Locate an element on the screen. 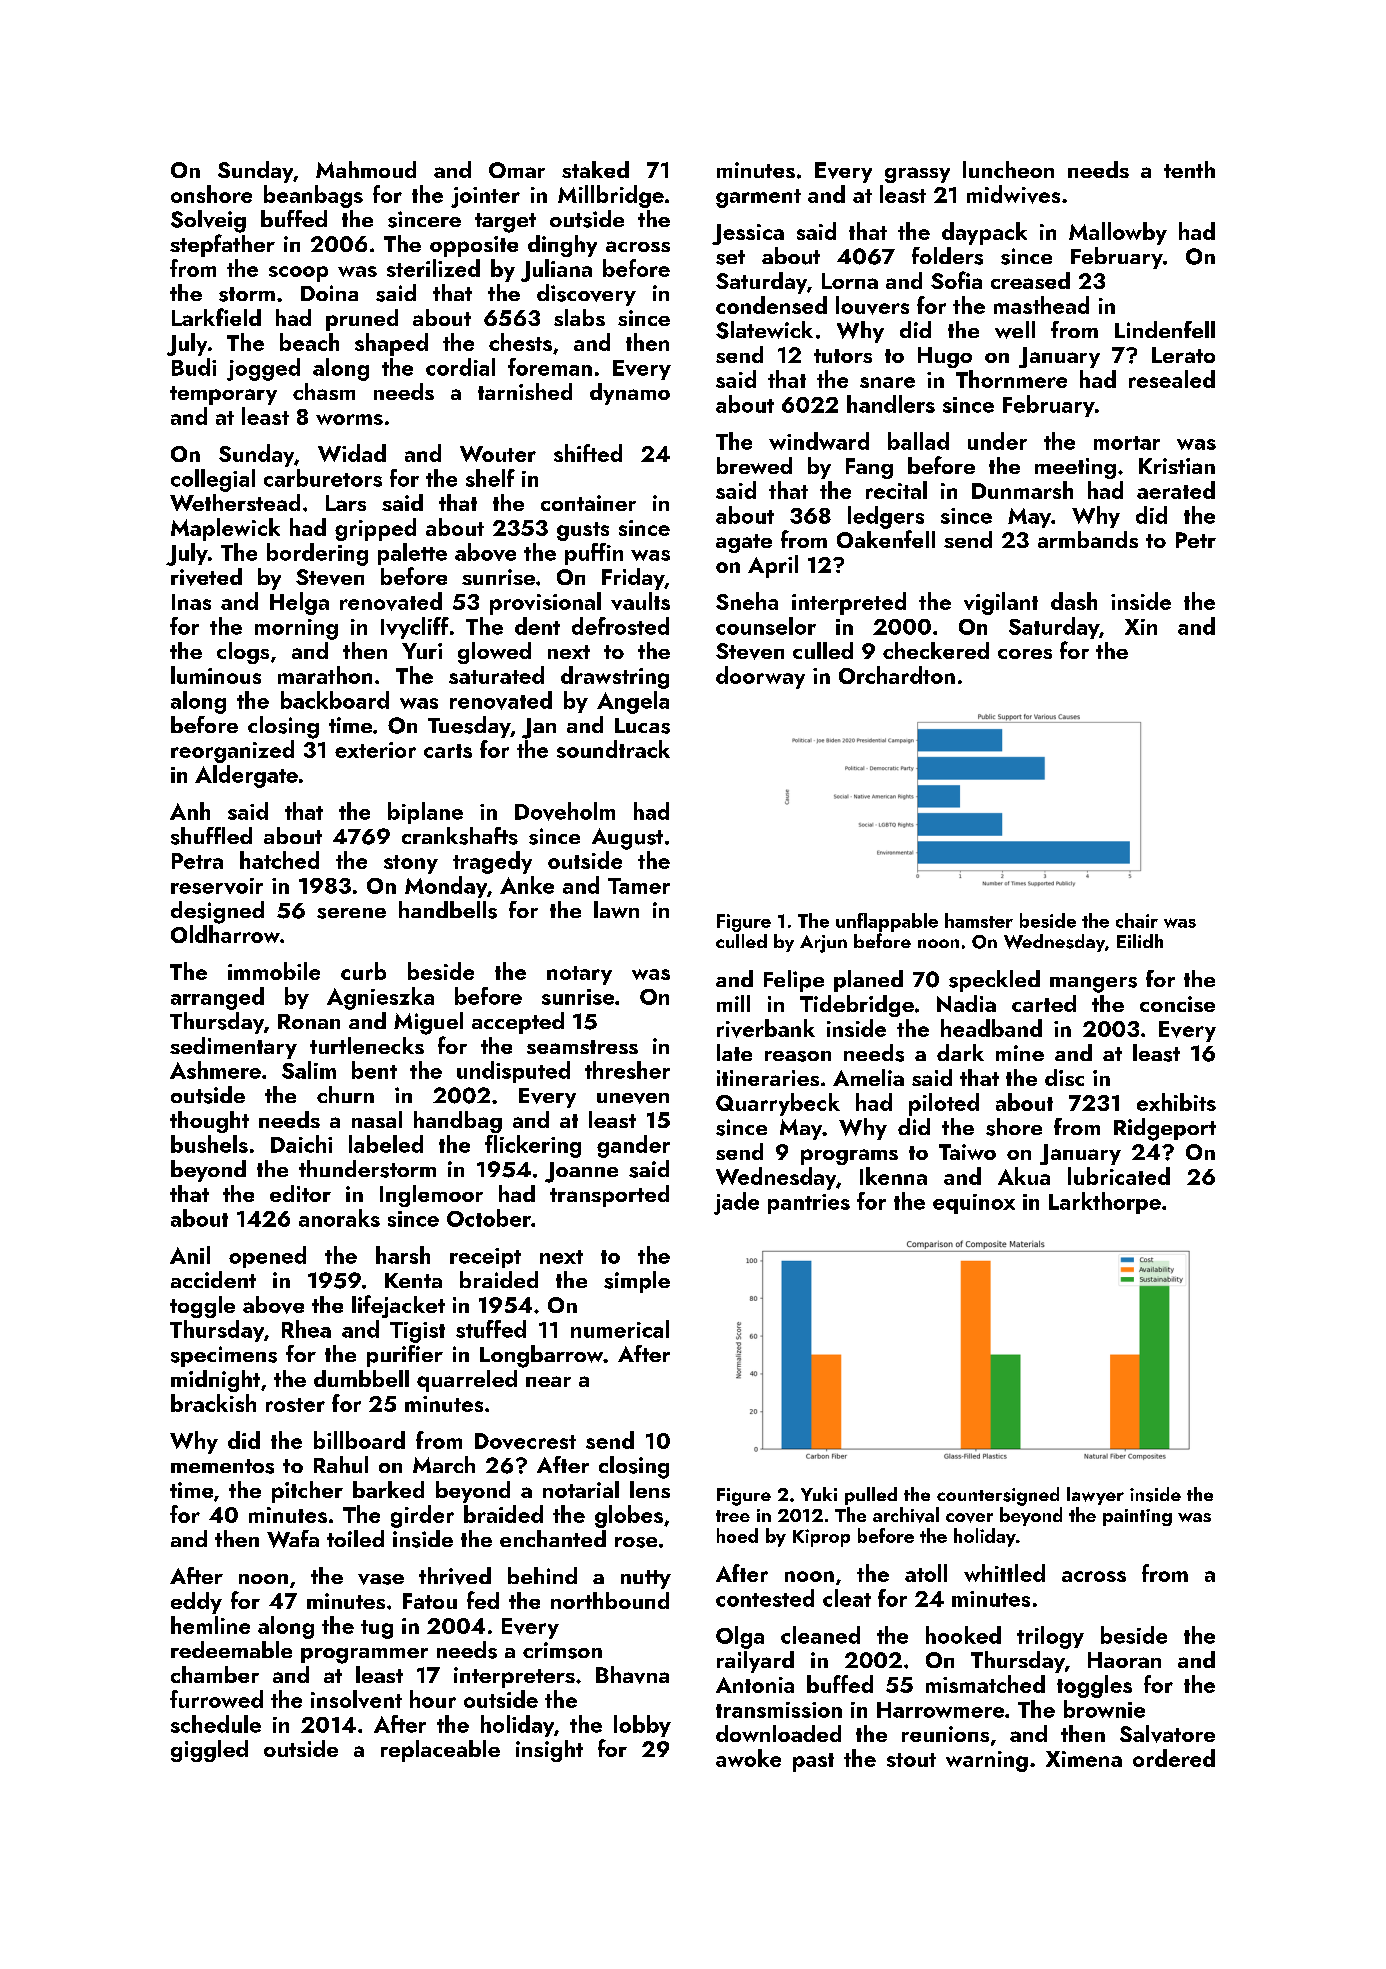  drawstring is located at coordinates (615, 677).
